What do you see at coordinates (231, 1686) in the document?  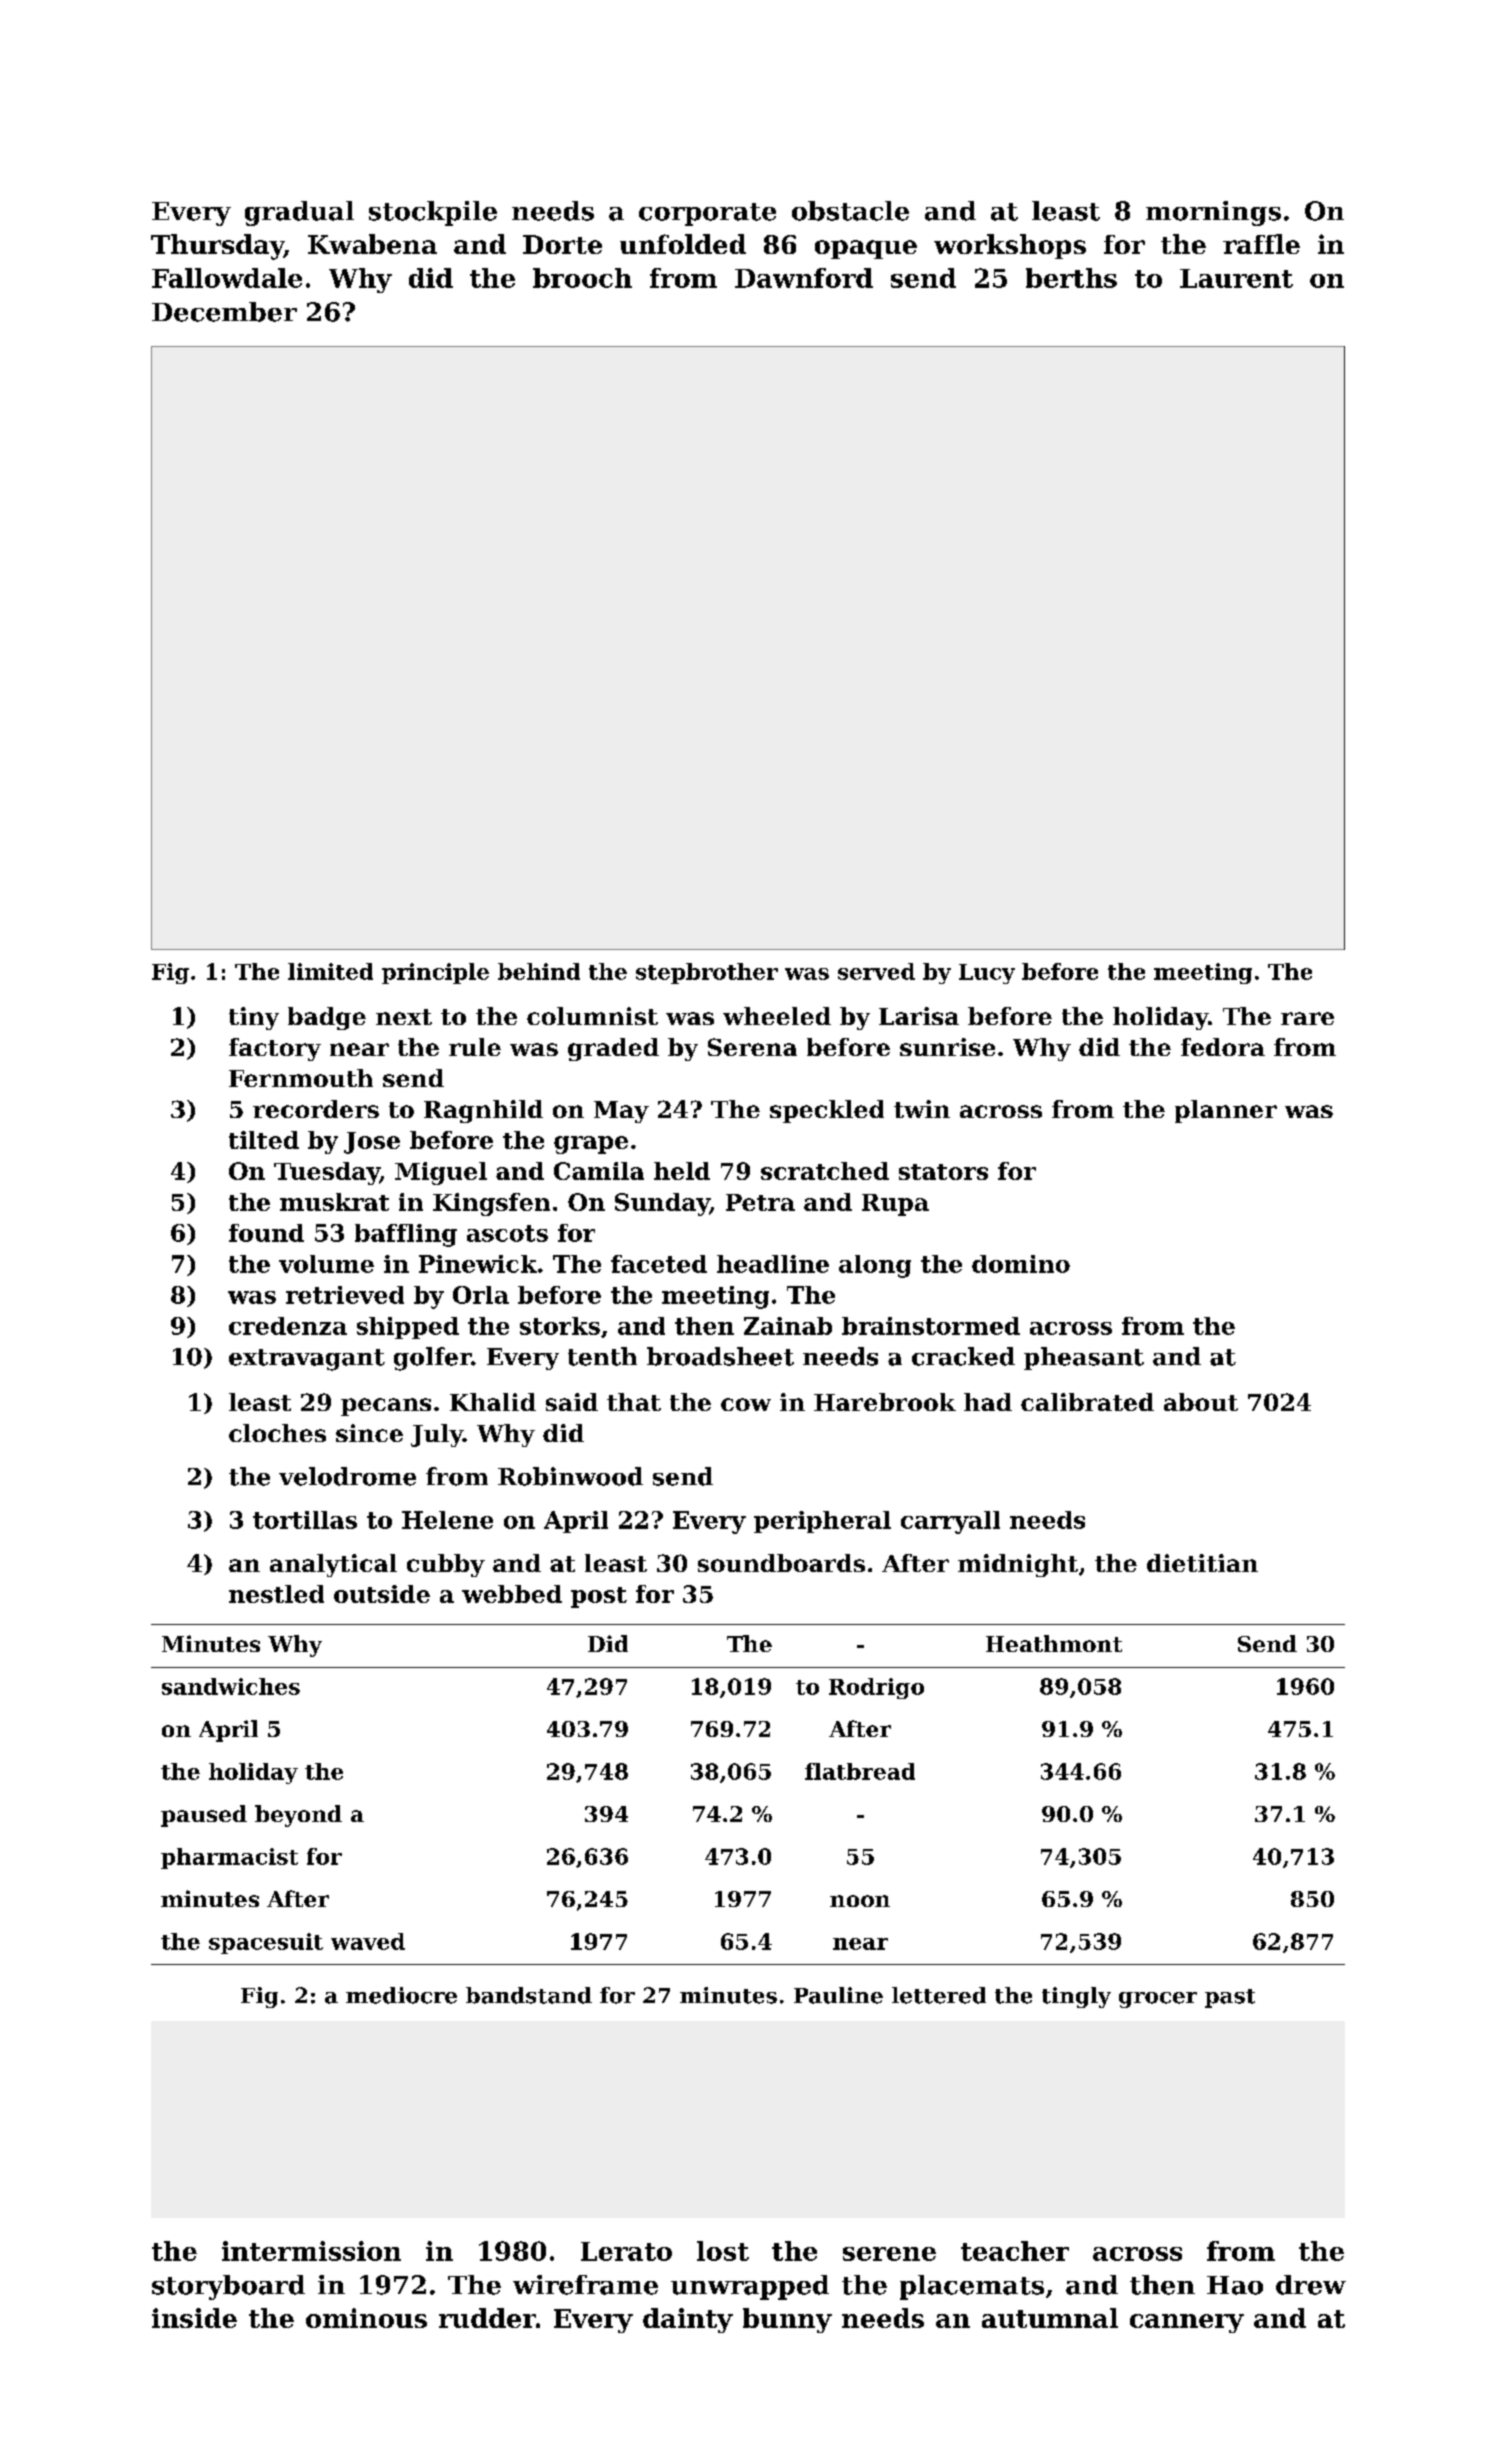 I see `sandwiches` at bounding box center [231, 1686].
